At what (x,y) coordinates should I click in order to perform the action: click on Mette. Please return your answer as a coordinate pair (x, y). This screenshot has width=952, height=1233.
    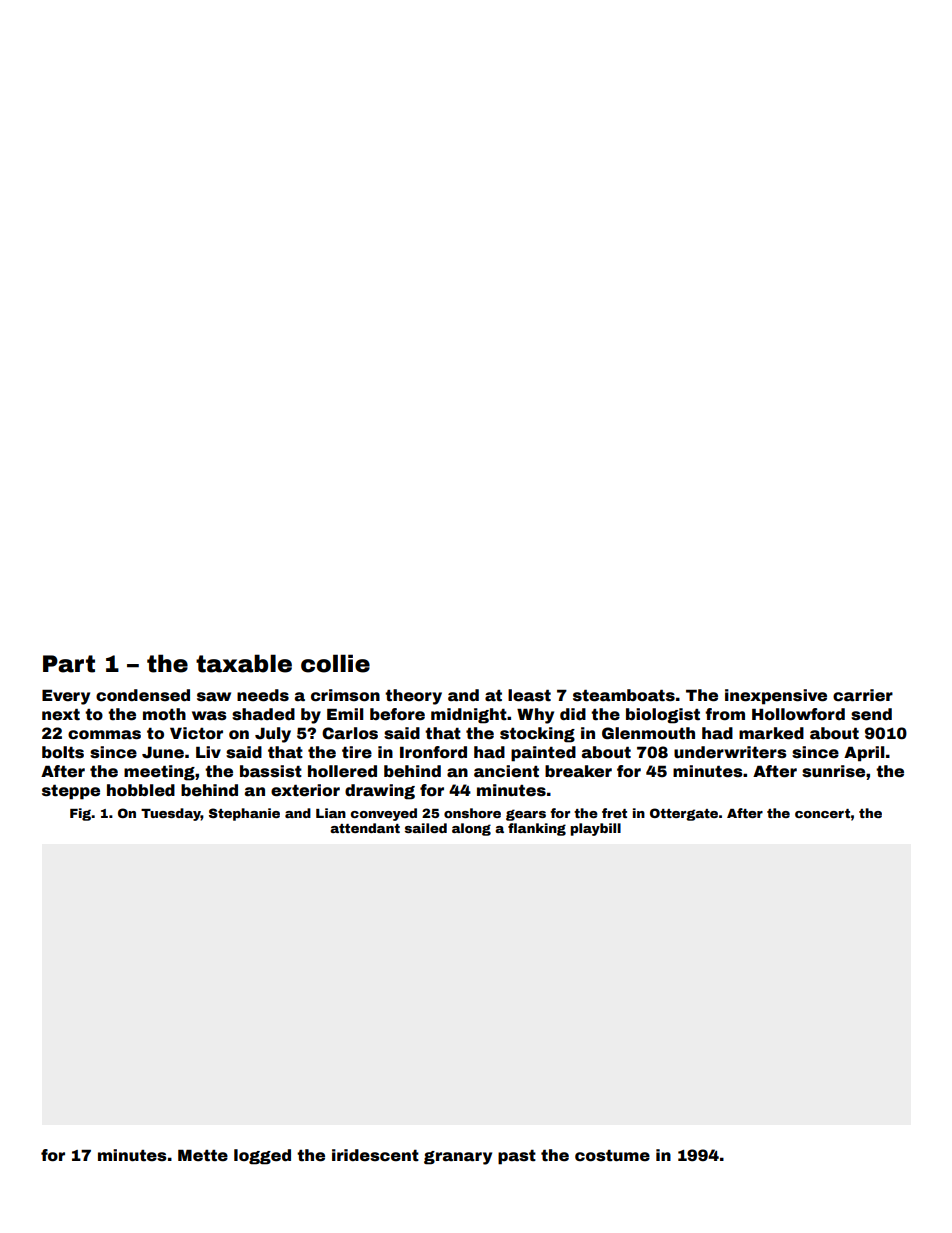
    Looking at the image, I should click on (203, 1155).
